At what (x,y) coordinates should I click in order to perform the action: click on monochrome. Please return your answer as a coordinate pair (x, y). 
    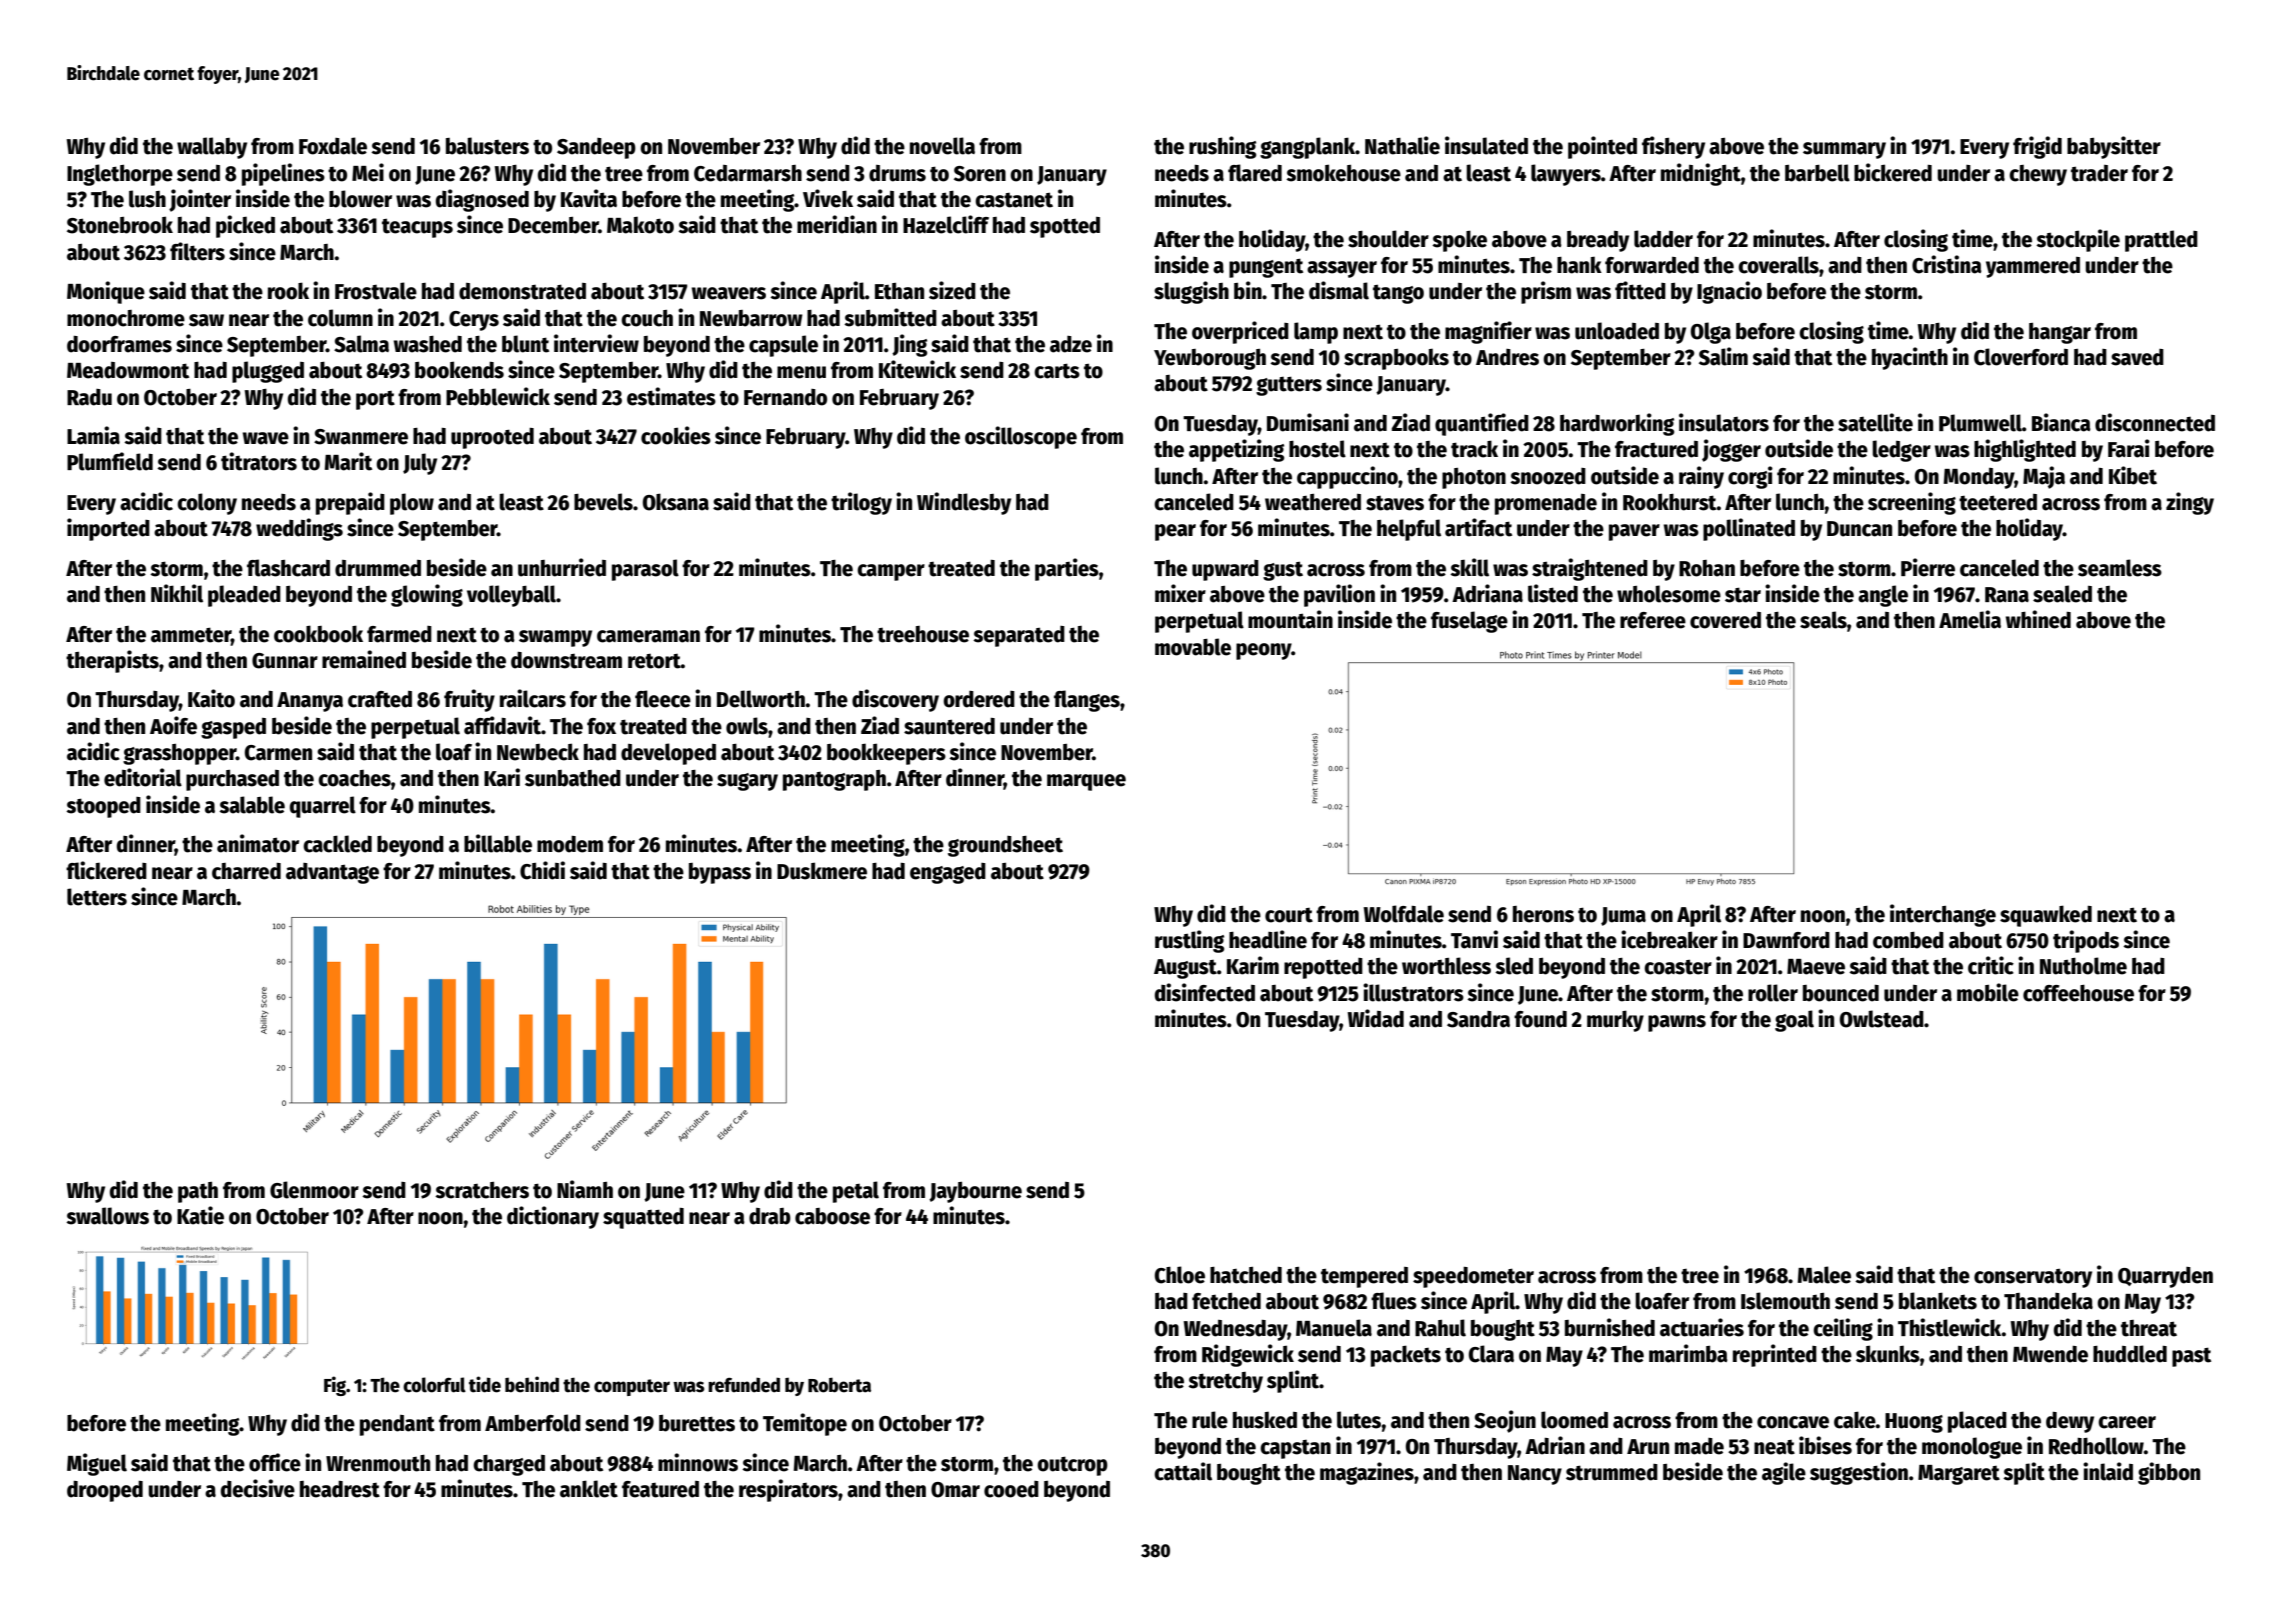
    Looking at the image, I should click on (126, 318).
